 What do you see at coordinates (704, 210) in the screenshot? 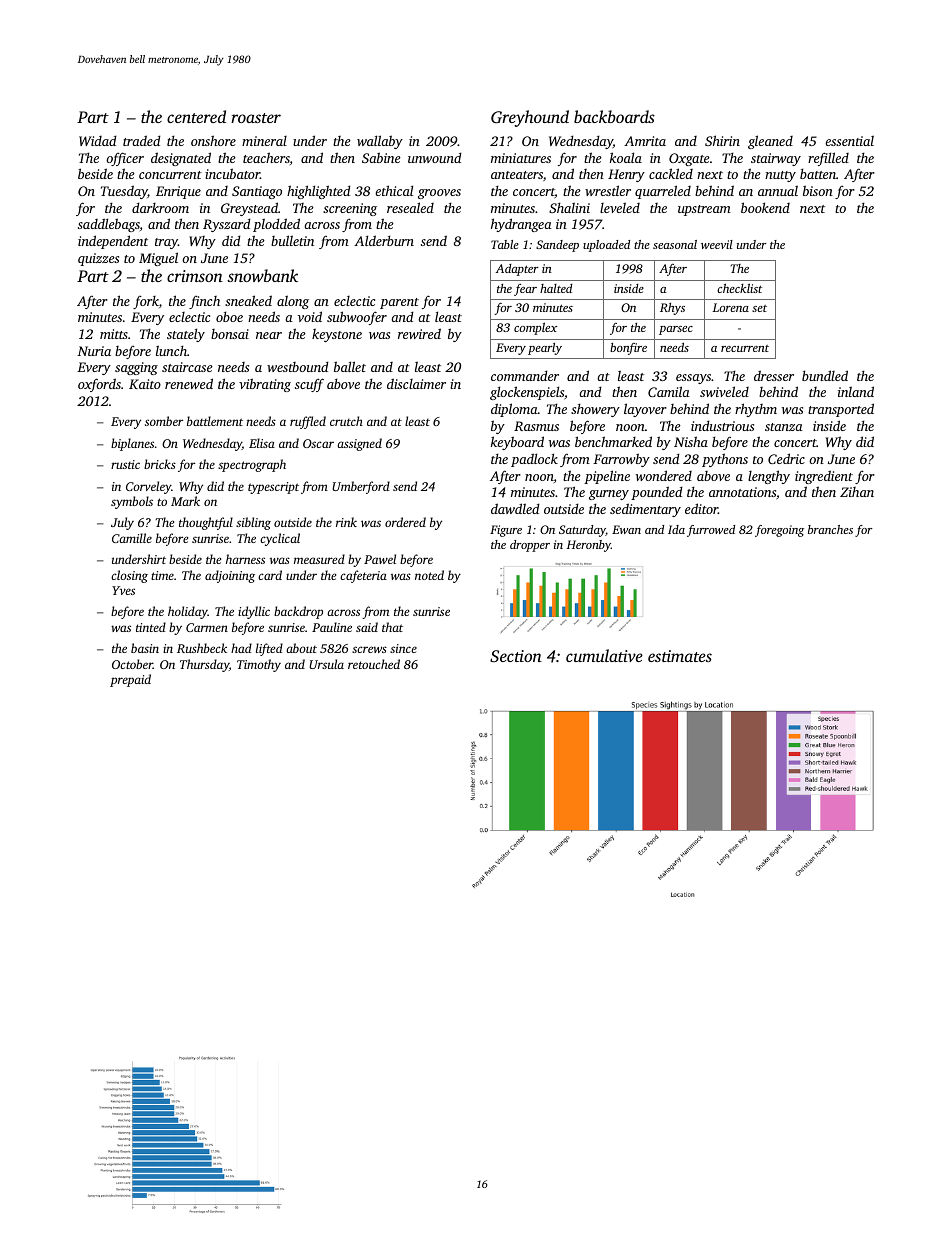
I see `upstream` at bounding box center [704, 210].
